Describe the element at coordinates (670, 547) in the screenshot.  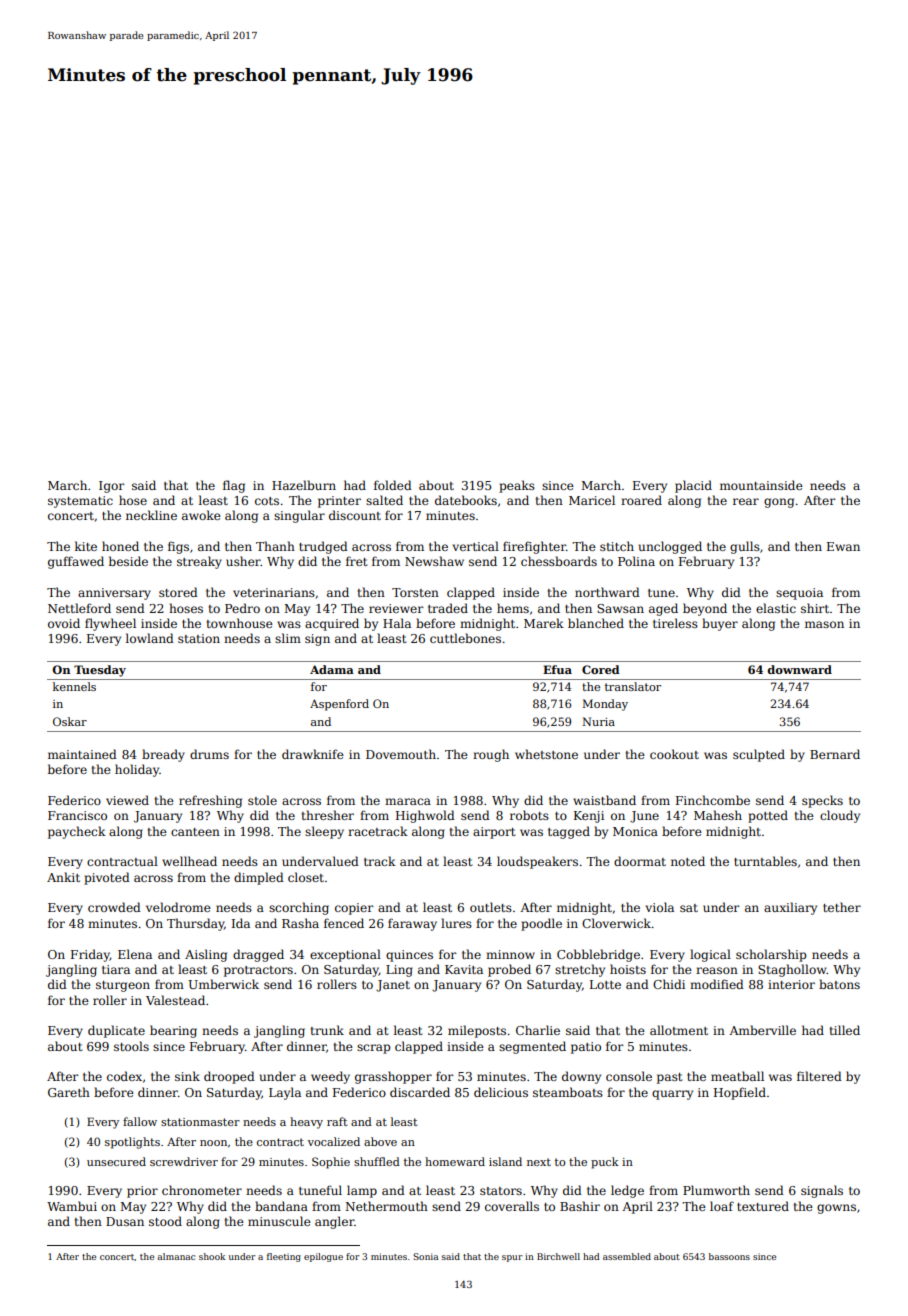
I see `unclogged` at that location.
